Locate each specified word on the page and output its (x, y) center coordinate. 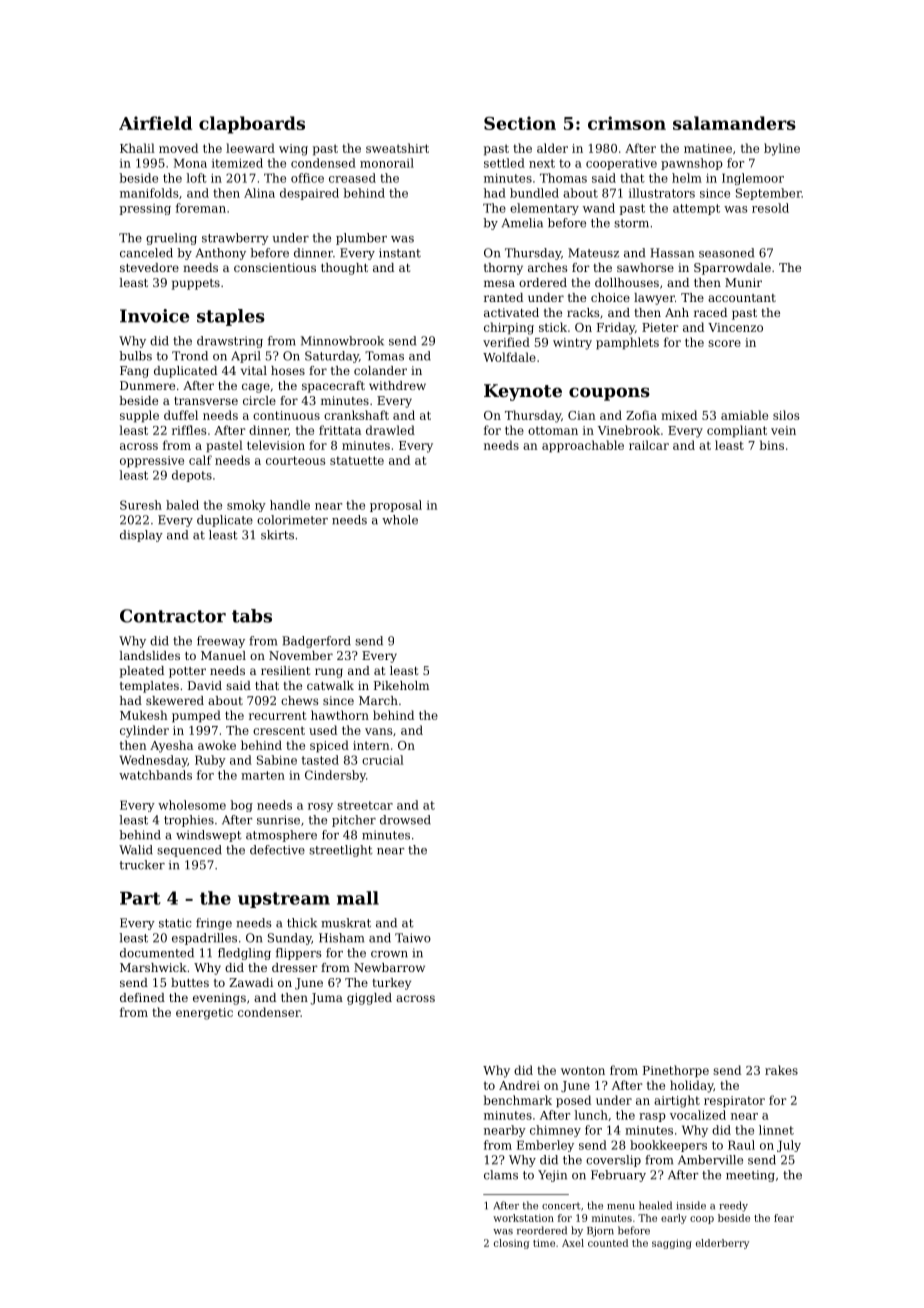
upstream (284, 900)
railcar (649, 445)
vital (254, 370)
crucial (382, 760)
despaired (309, 194)
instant (400, 253)
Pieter (660, 327)
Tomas (384, 356)
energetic (204, 1014)
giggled (369, 999)
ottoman (553, 430)
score (724, 343)
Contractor (173, 616)
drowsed (405, 820)
